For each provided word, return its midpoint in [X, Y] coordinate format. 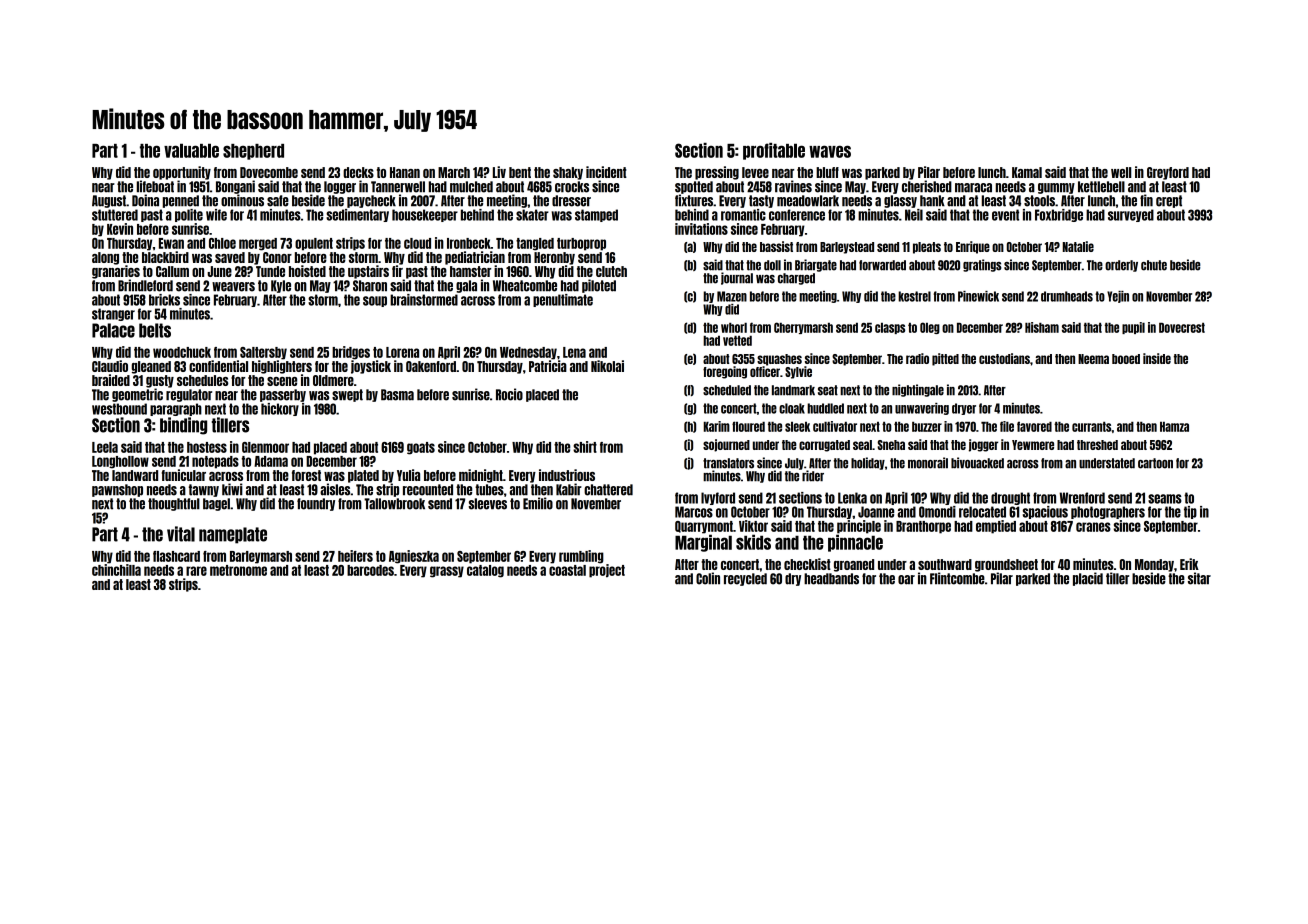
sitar [1199, 578]
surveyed [1131, 215]
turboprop [581, 244]
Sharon [370, 286]
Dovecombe [269, 172]
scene [282, 381]
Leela [105, 447]
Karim [717, 426]
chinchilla [116, 570]
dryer [964, 409]
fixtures [694, 200]
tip [1190, 512]
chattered [608, 490]
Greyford [1168, 173]
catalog [485, 571]
